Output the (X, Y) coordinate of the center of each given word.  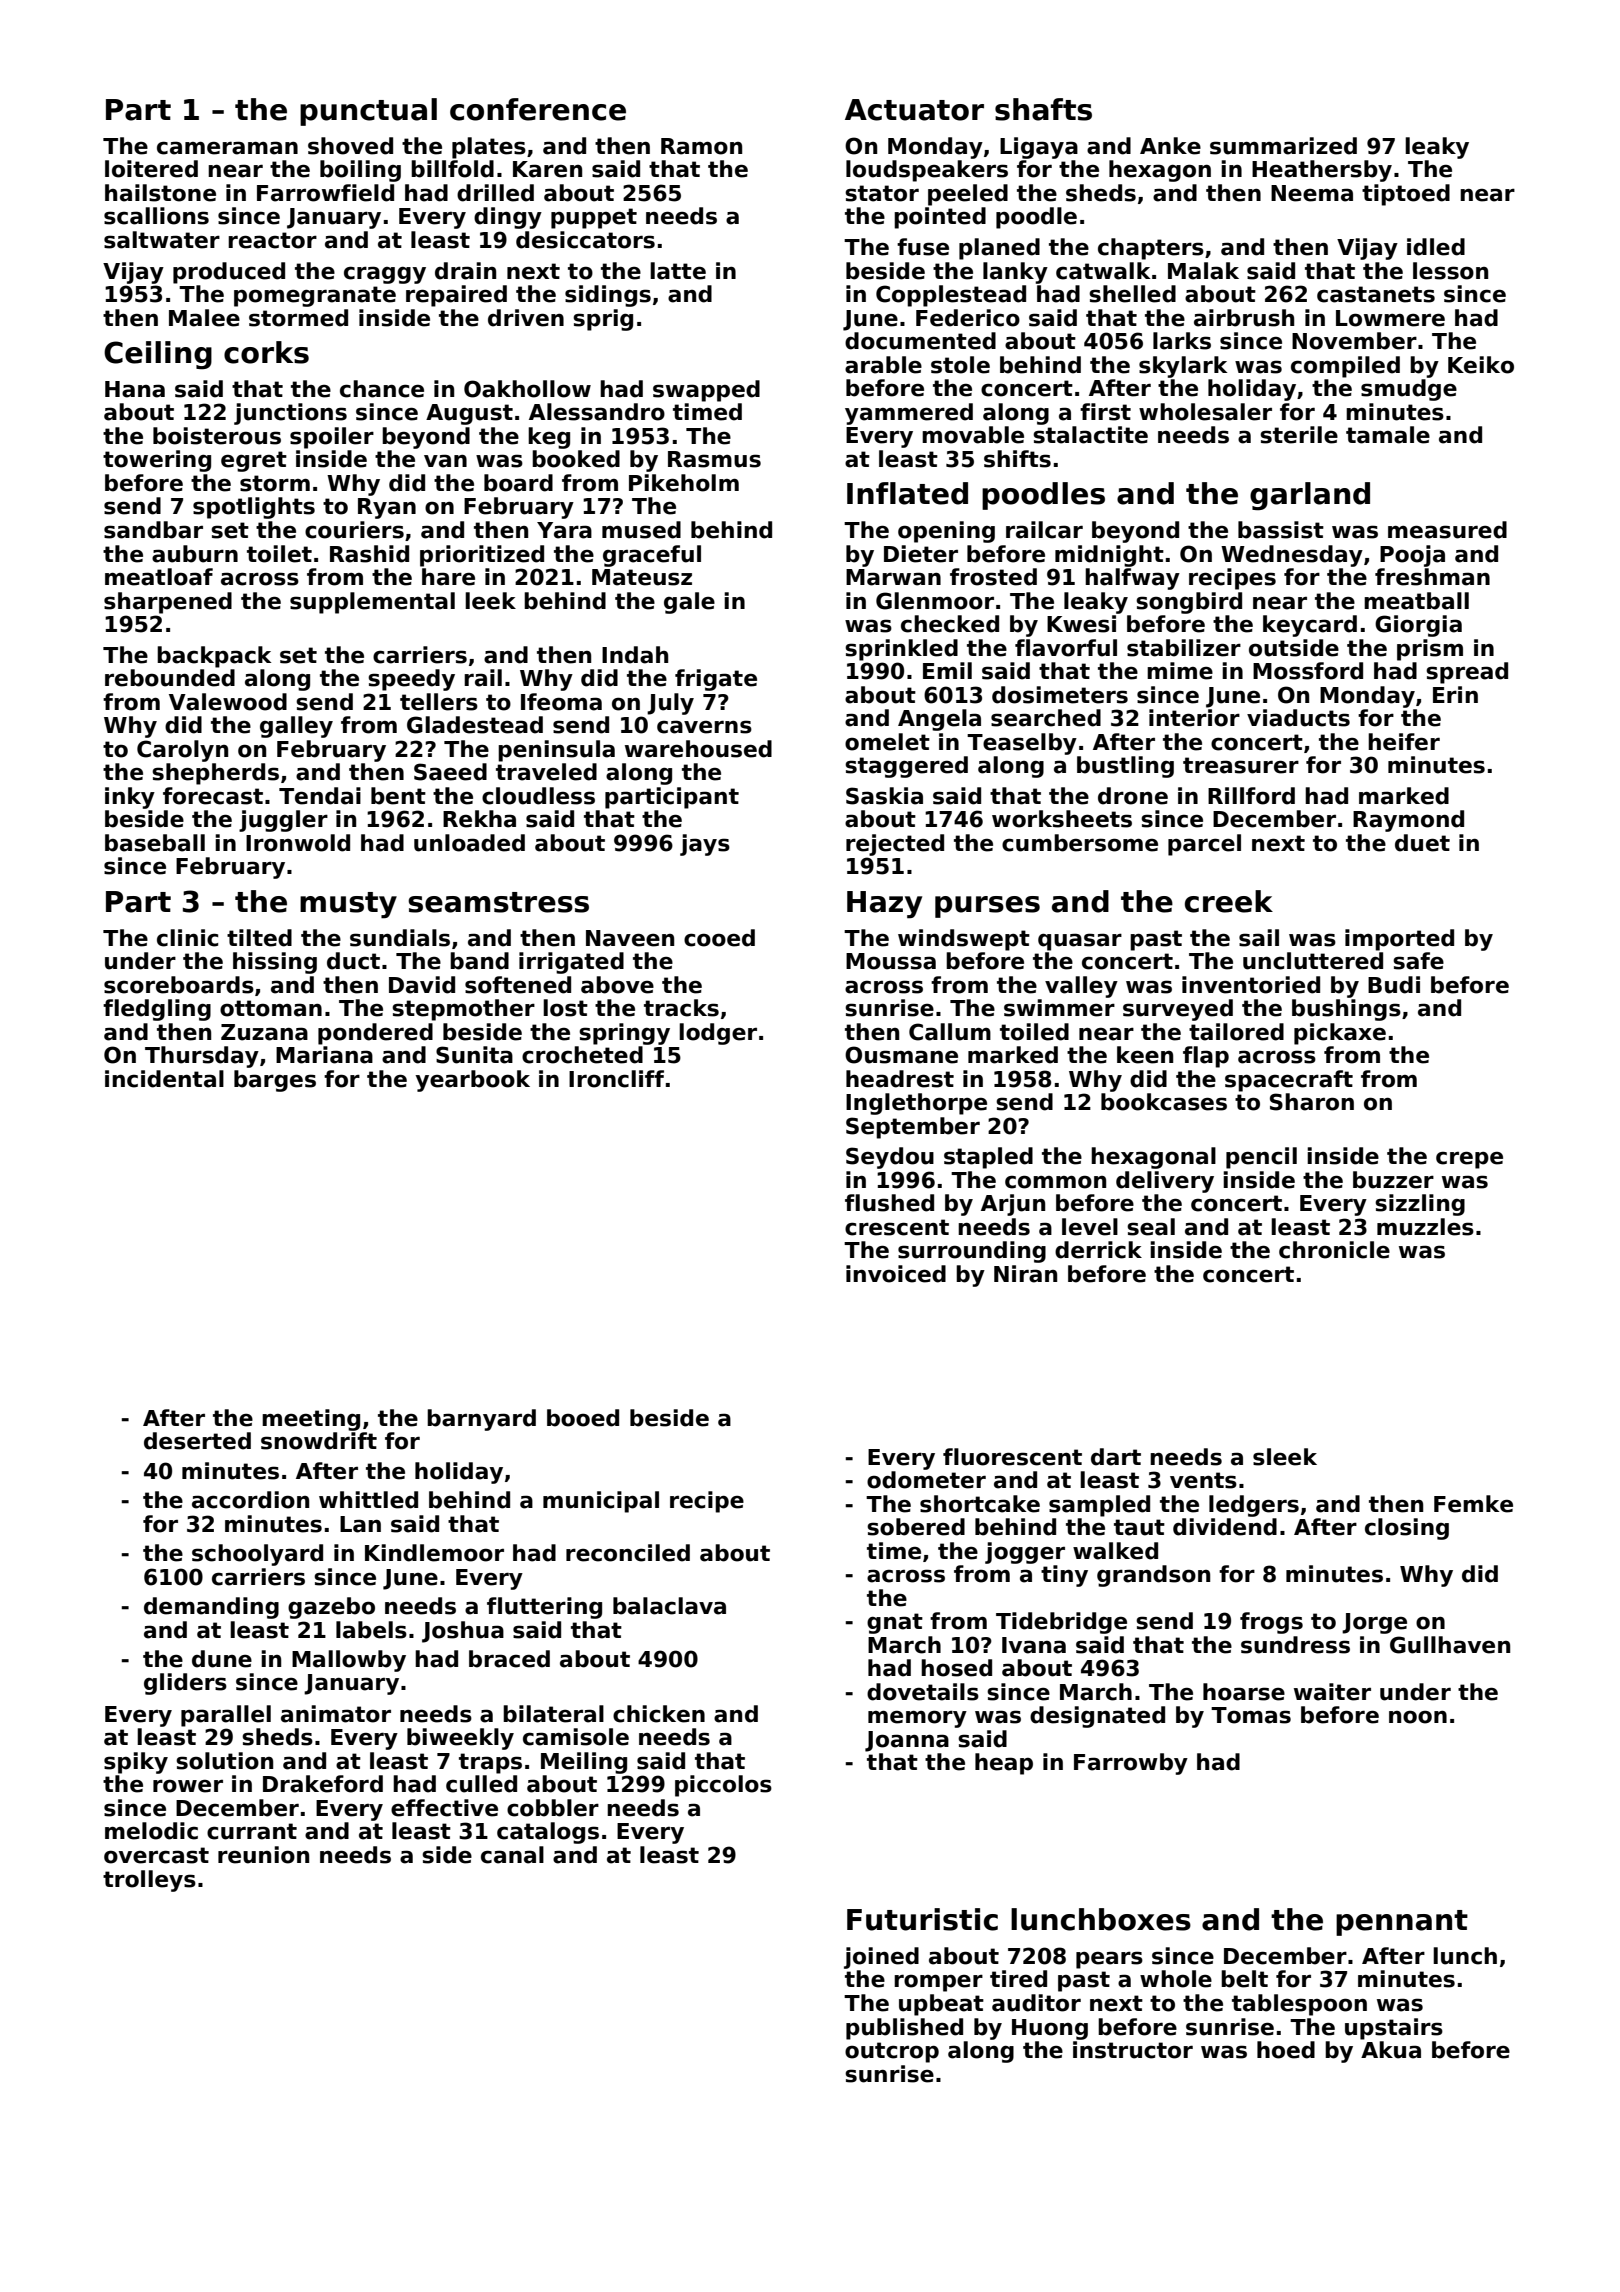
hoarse (1244, 1692)
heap (1004, 1764)
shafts (1043, 109)
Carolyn (182, 751)
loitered (151, 169)
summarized (1283, 146)
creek (1229, 901)
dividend (1225, 1527)
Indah (635, 655)
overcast (156, 1855)
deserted (197, 1441)
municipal (601, 1502)
